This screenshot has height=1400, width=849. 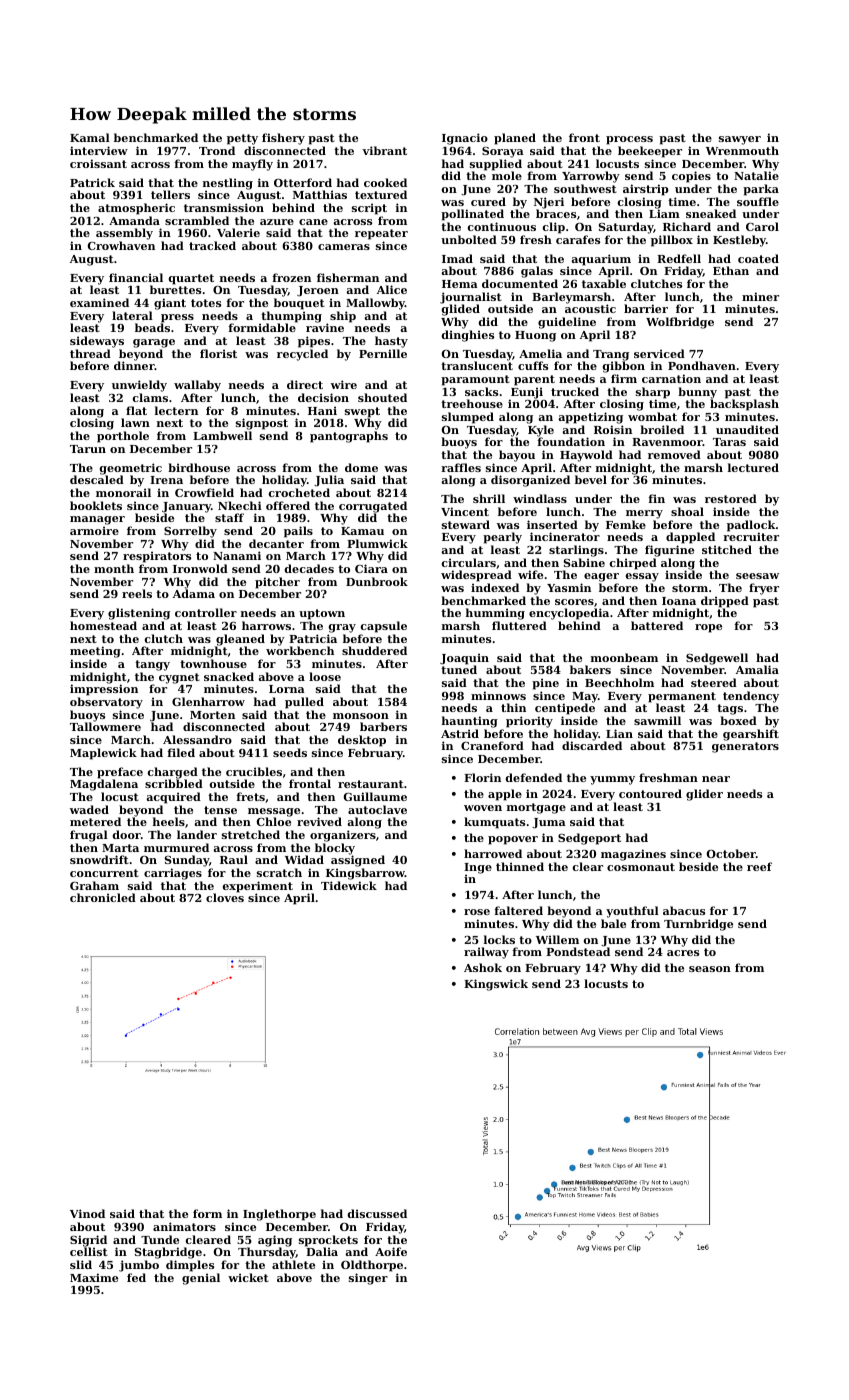 I want to click on staff, so click(x=229, y=517).
